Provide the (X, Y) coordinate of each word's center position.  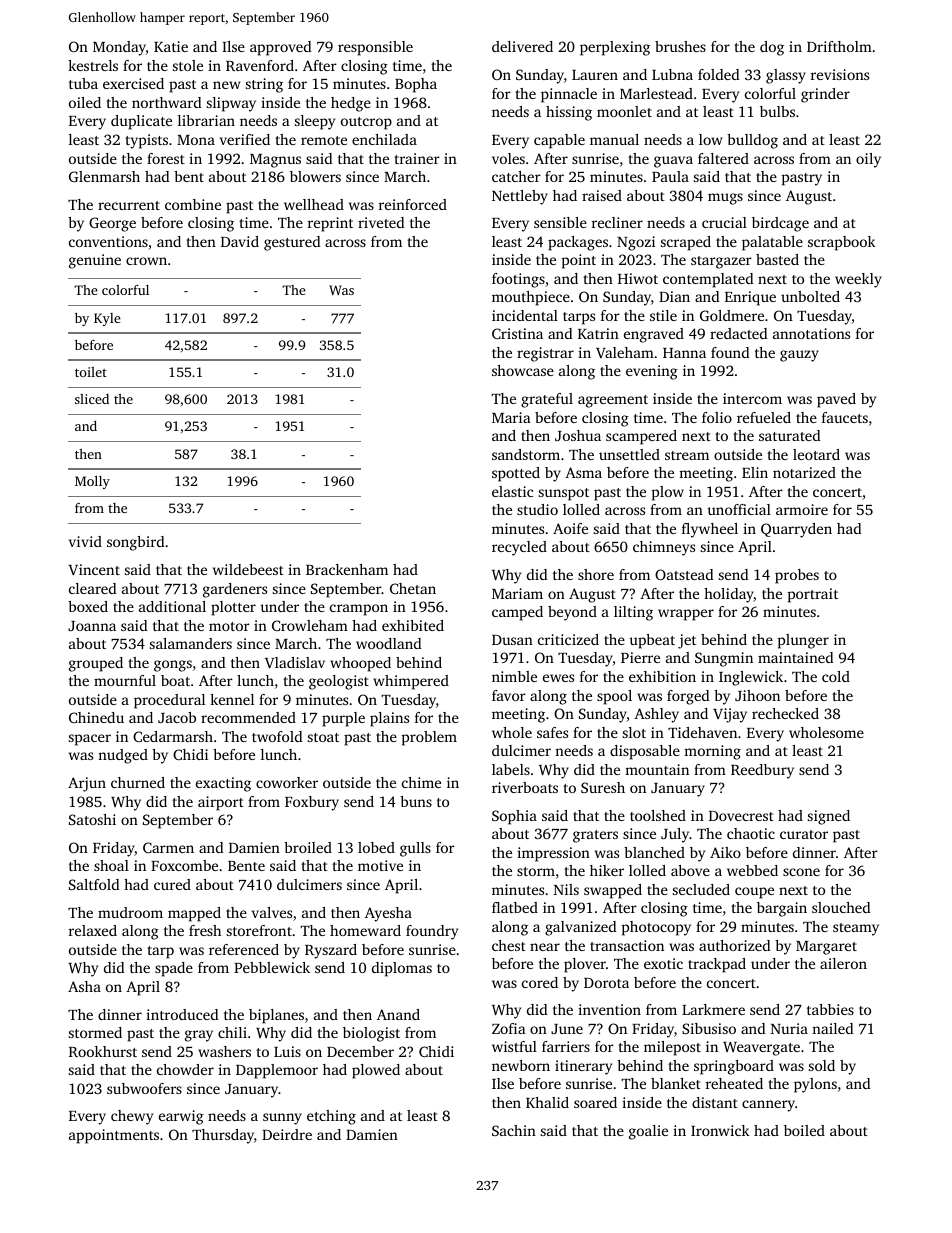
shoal (111, 865)
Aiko (725, 852)
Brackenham (347, 569)
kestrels (93, 65)
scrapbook (842, 243)
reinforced (413, 204)
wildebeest (248, 569)
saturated (790, 435)
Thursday (223, 1136)
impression (553, 854)
